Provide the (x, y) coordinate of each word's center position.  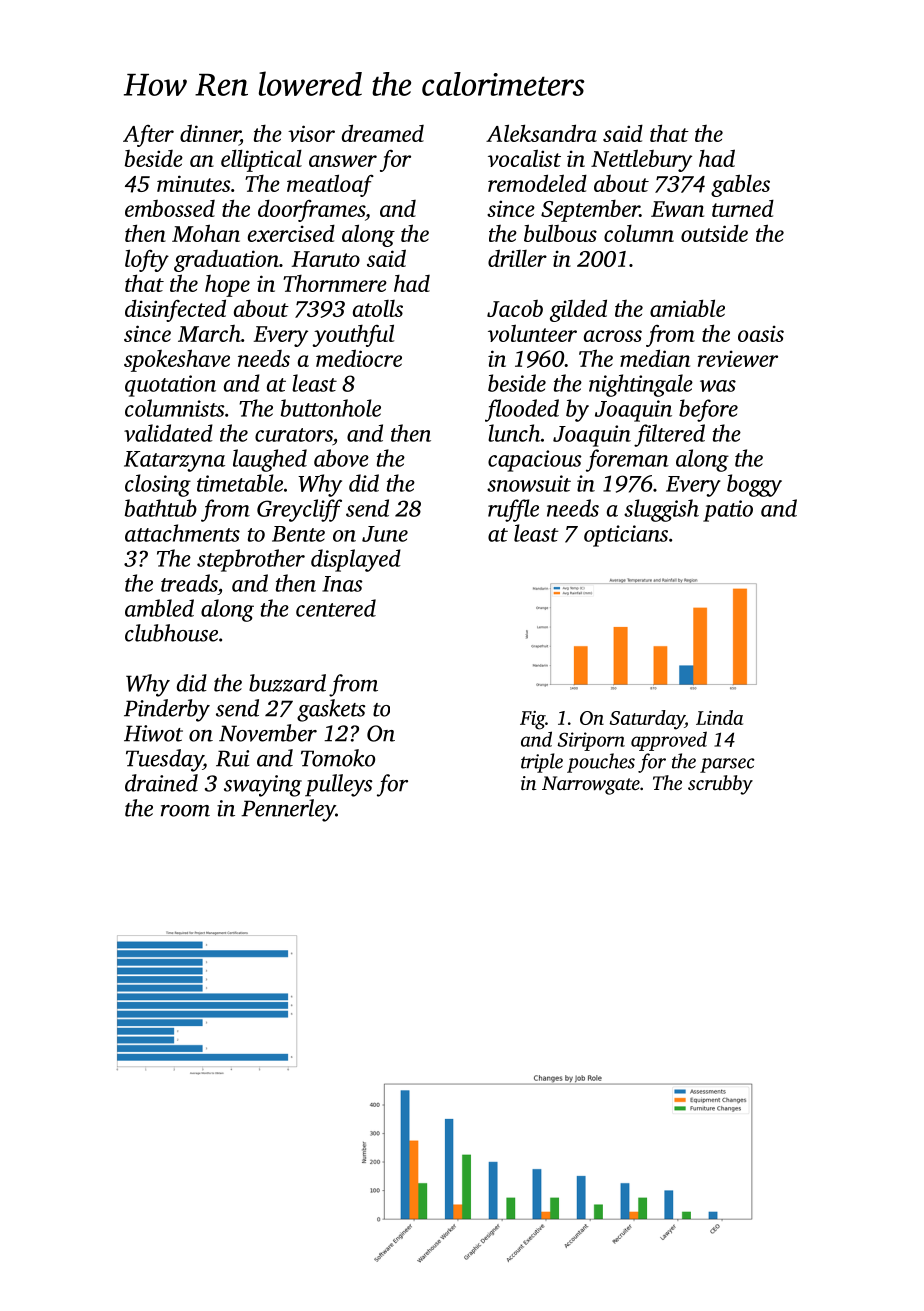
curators (294, 435)
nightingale (641, 385)
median (655, 358)
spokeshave (177, 360)
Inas (342, 584)
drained (161, 783)
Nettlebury (641, 160)
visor (311, 133)
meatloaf (330, 185)
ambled (159, 608)
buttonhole (331, 408)
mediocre (359, 358)
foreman (627, 460)
